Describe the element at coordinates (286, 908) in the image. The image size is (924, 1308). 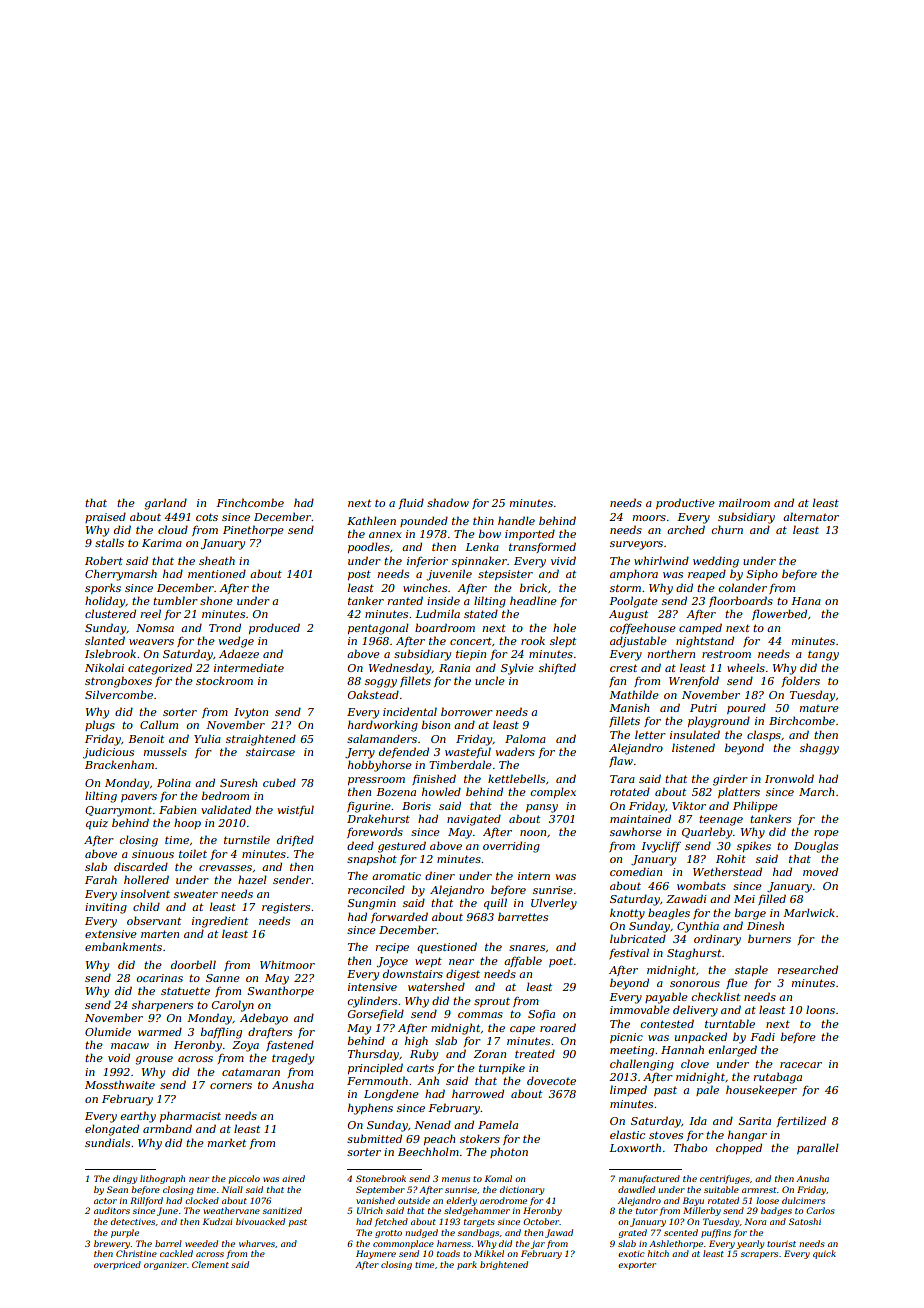
I see `registers` at that location.
